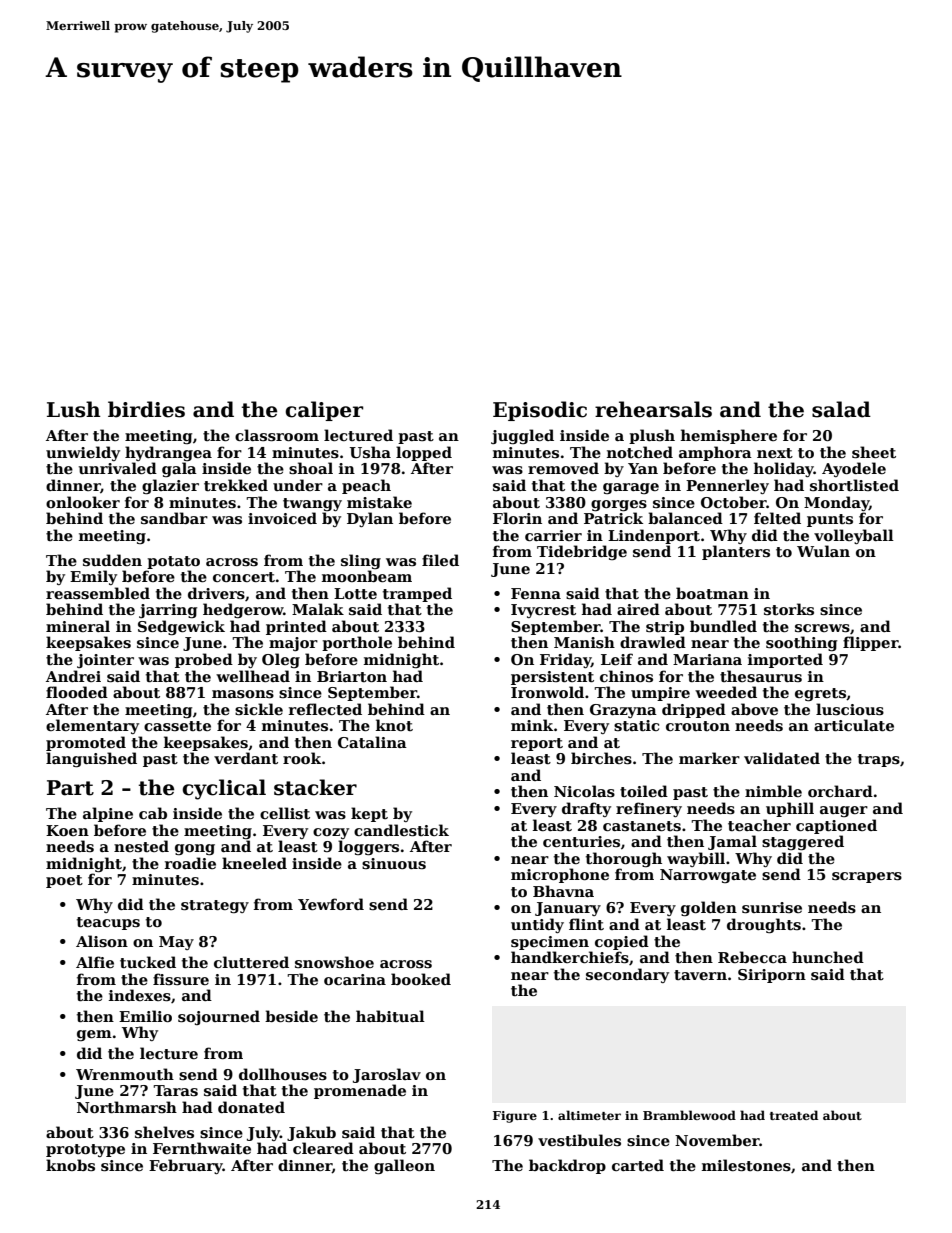 This screenshot has height=1233, width=952. Describe the element at coordinates (394, 725) in the screenshot. I see `knot` at that location.
